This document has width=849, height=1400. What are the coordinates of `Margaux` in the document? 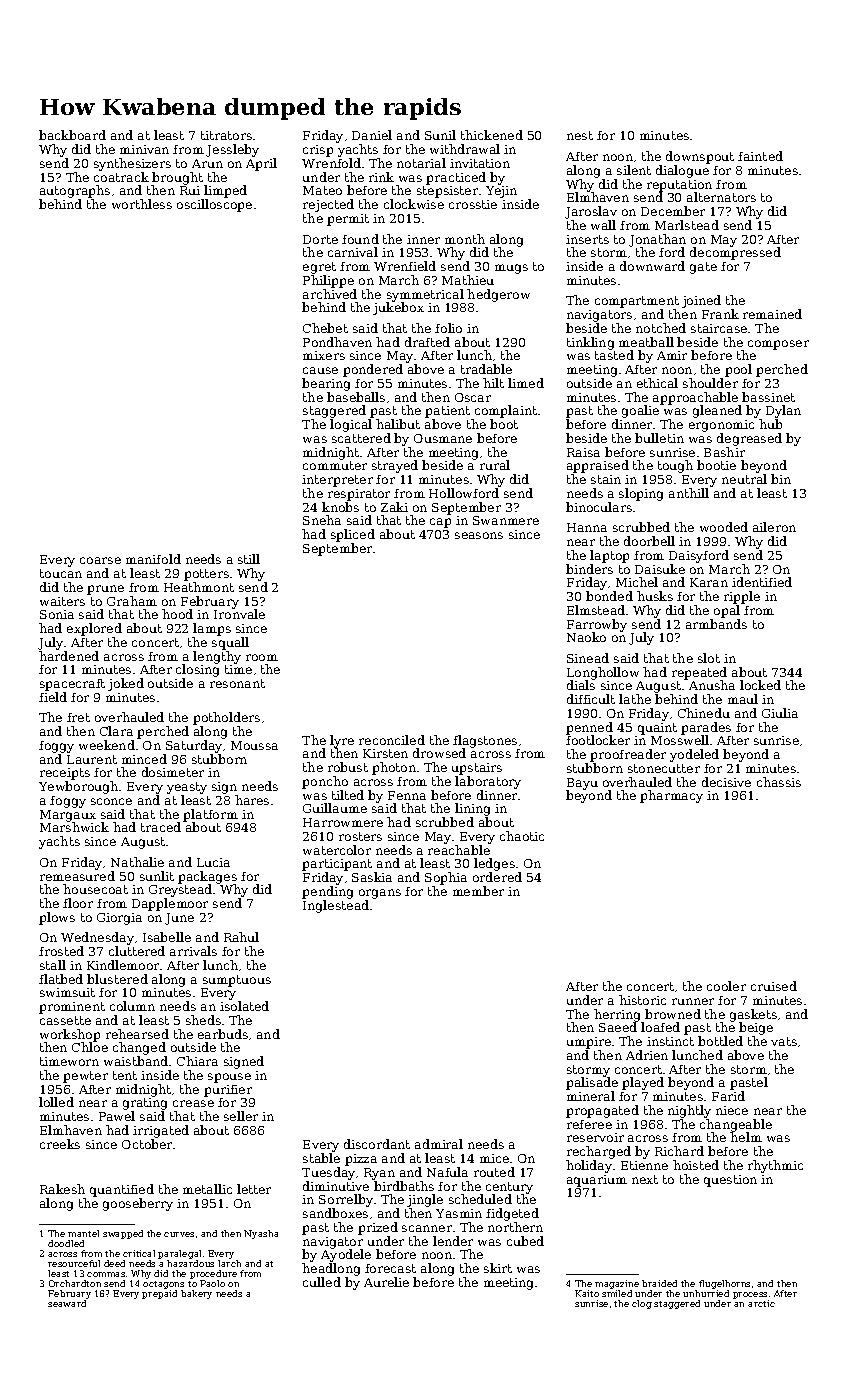 It's located at (68, 816).
